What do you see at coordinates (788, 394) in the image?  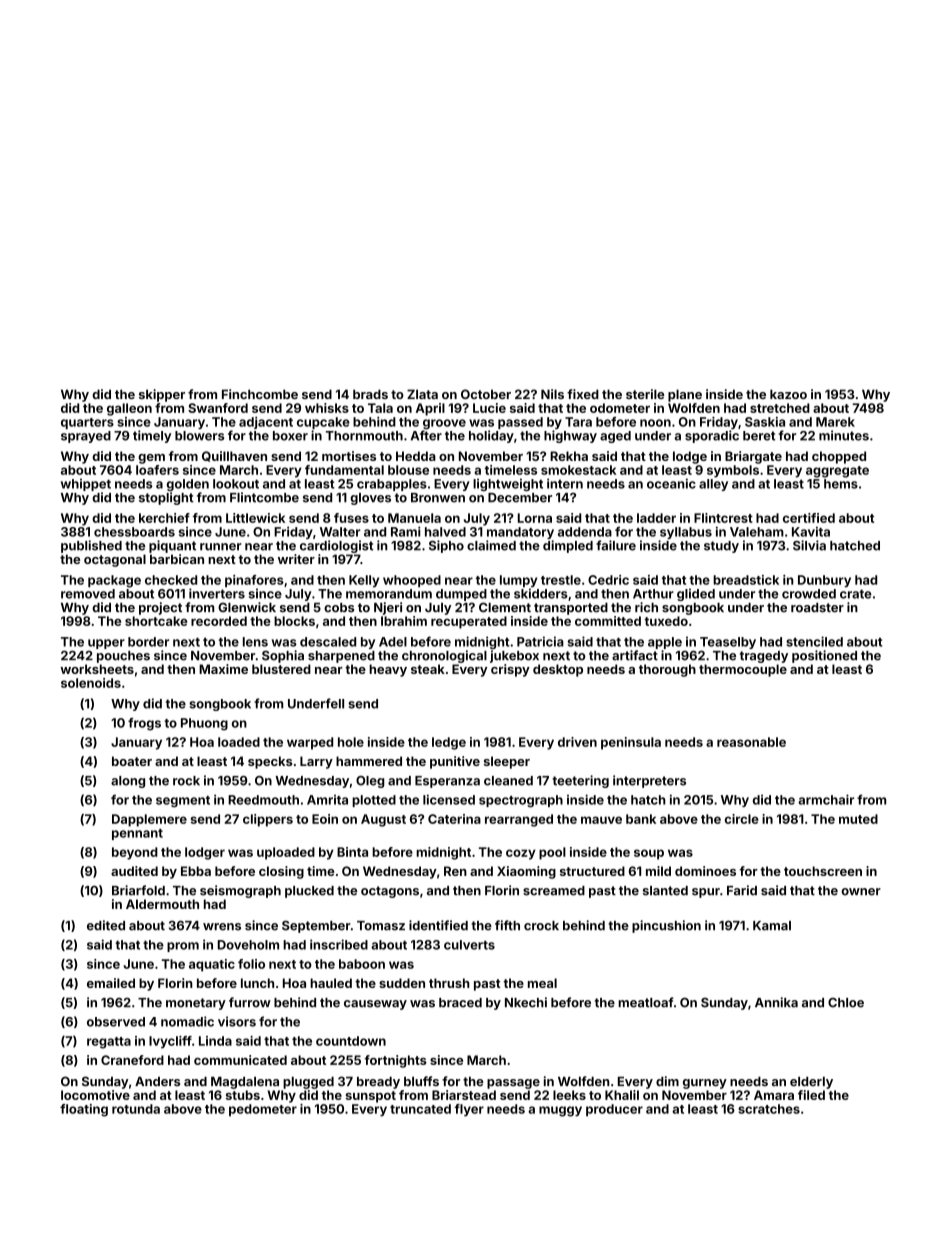 I see `kazoo` at bounding box center [788, 394].
